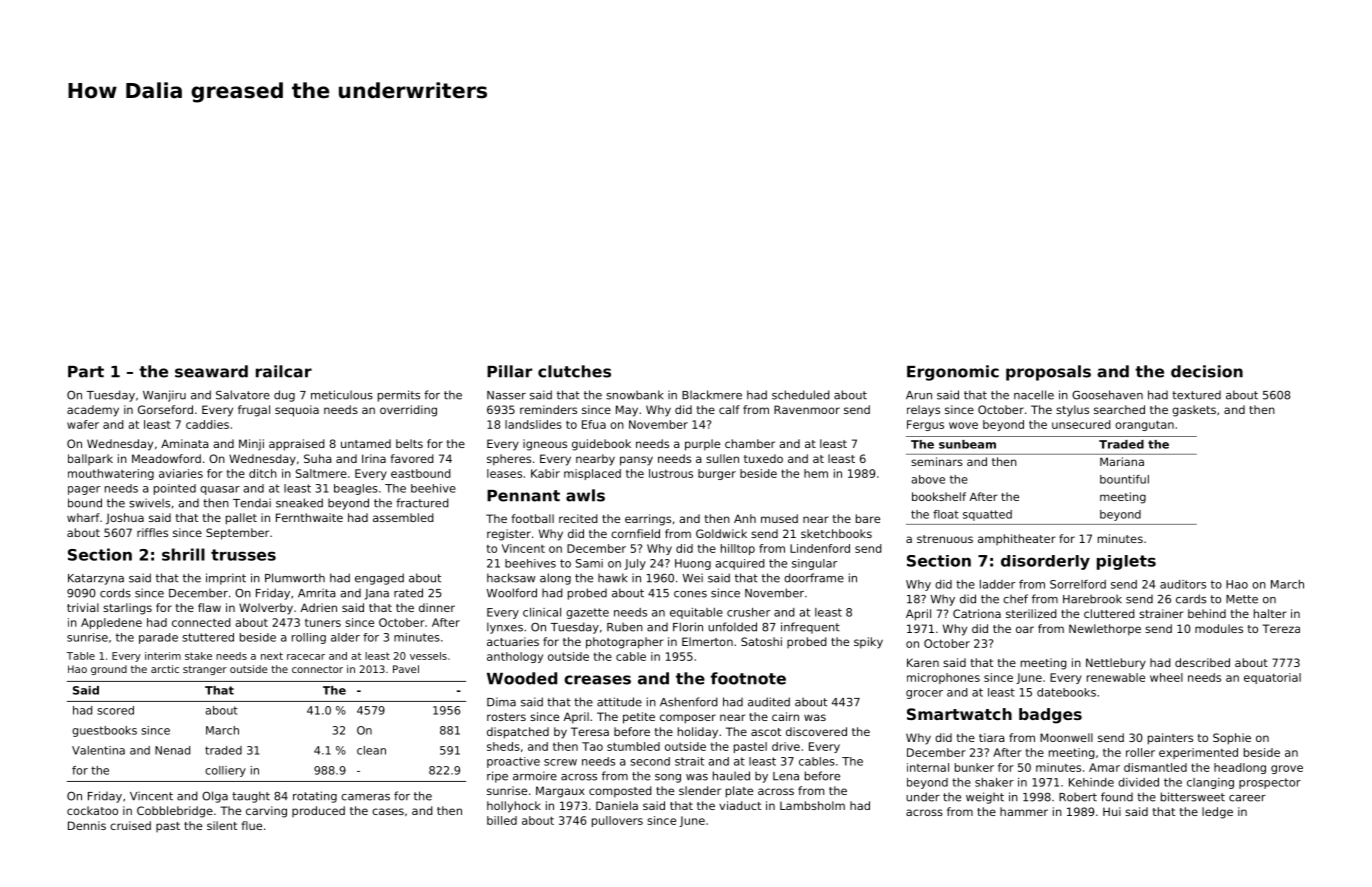 The image size is (1372, 887). What do you see at coordinates (252, 825) in the screenshot?
I see `flue` at bounding box center [252, 825].
